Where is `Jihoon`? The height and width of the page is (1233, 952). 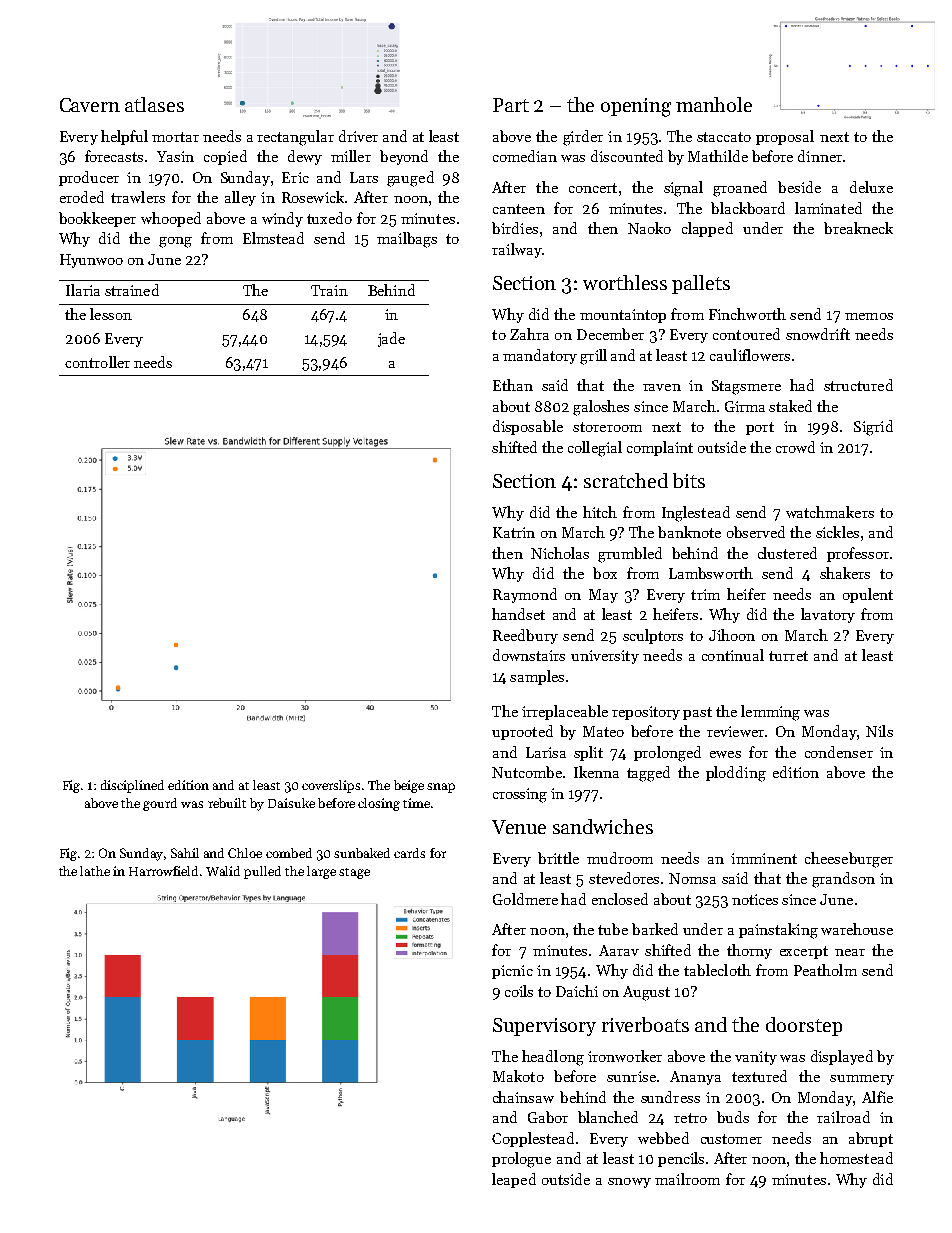
Jihoon is located at coordinates (732, 635).
